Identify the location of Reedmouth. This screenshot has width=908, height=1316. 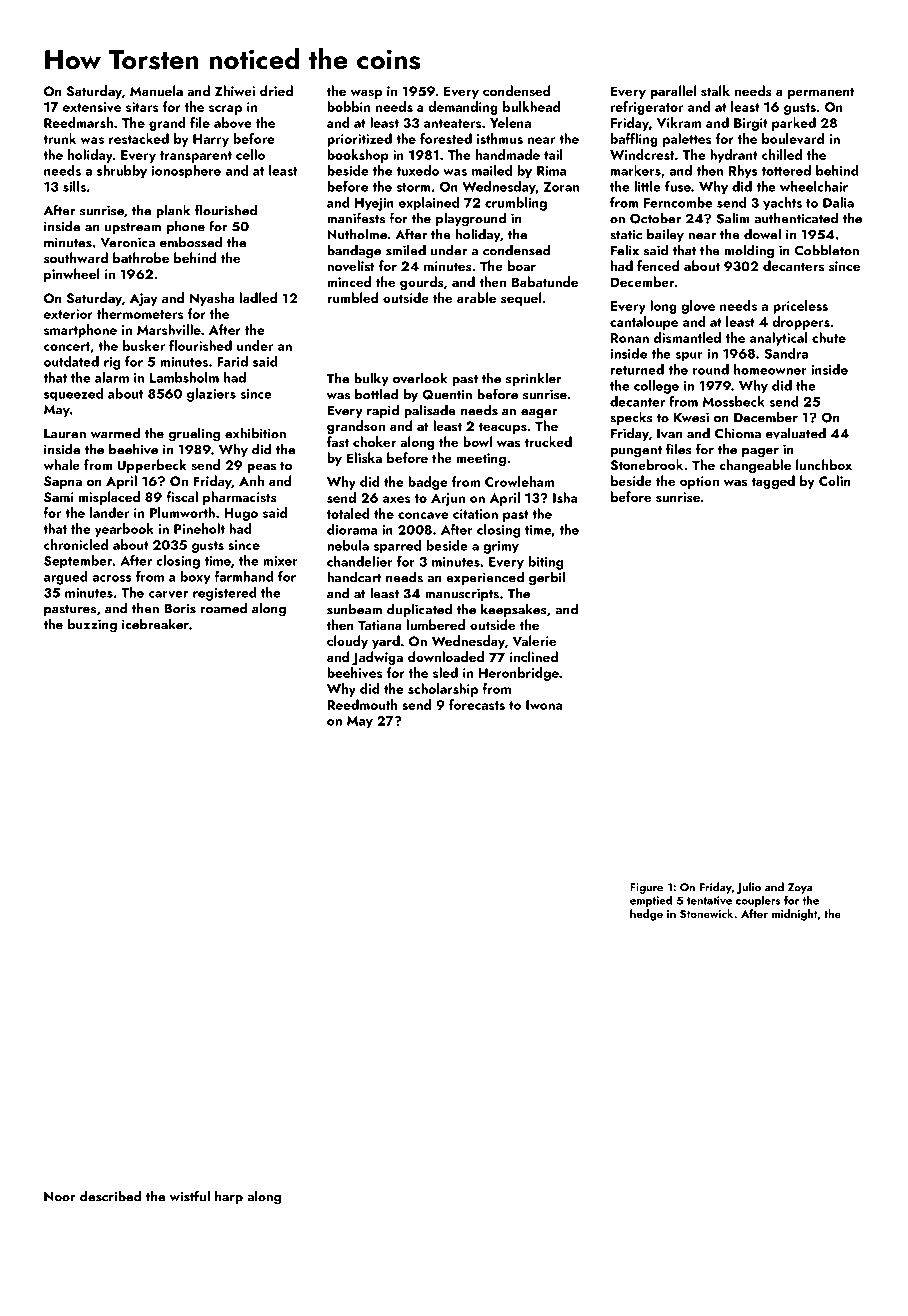
(362, 704).
